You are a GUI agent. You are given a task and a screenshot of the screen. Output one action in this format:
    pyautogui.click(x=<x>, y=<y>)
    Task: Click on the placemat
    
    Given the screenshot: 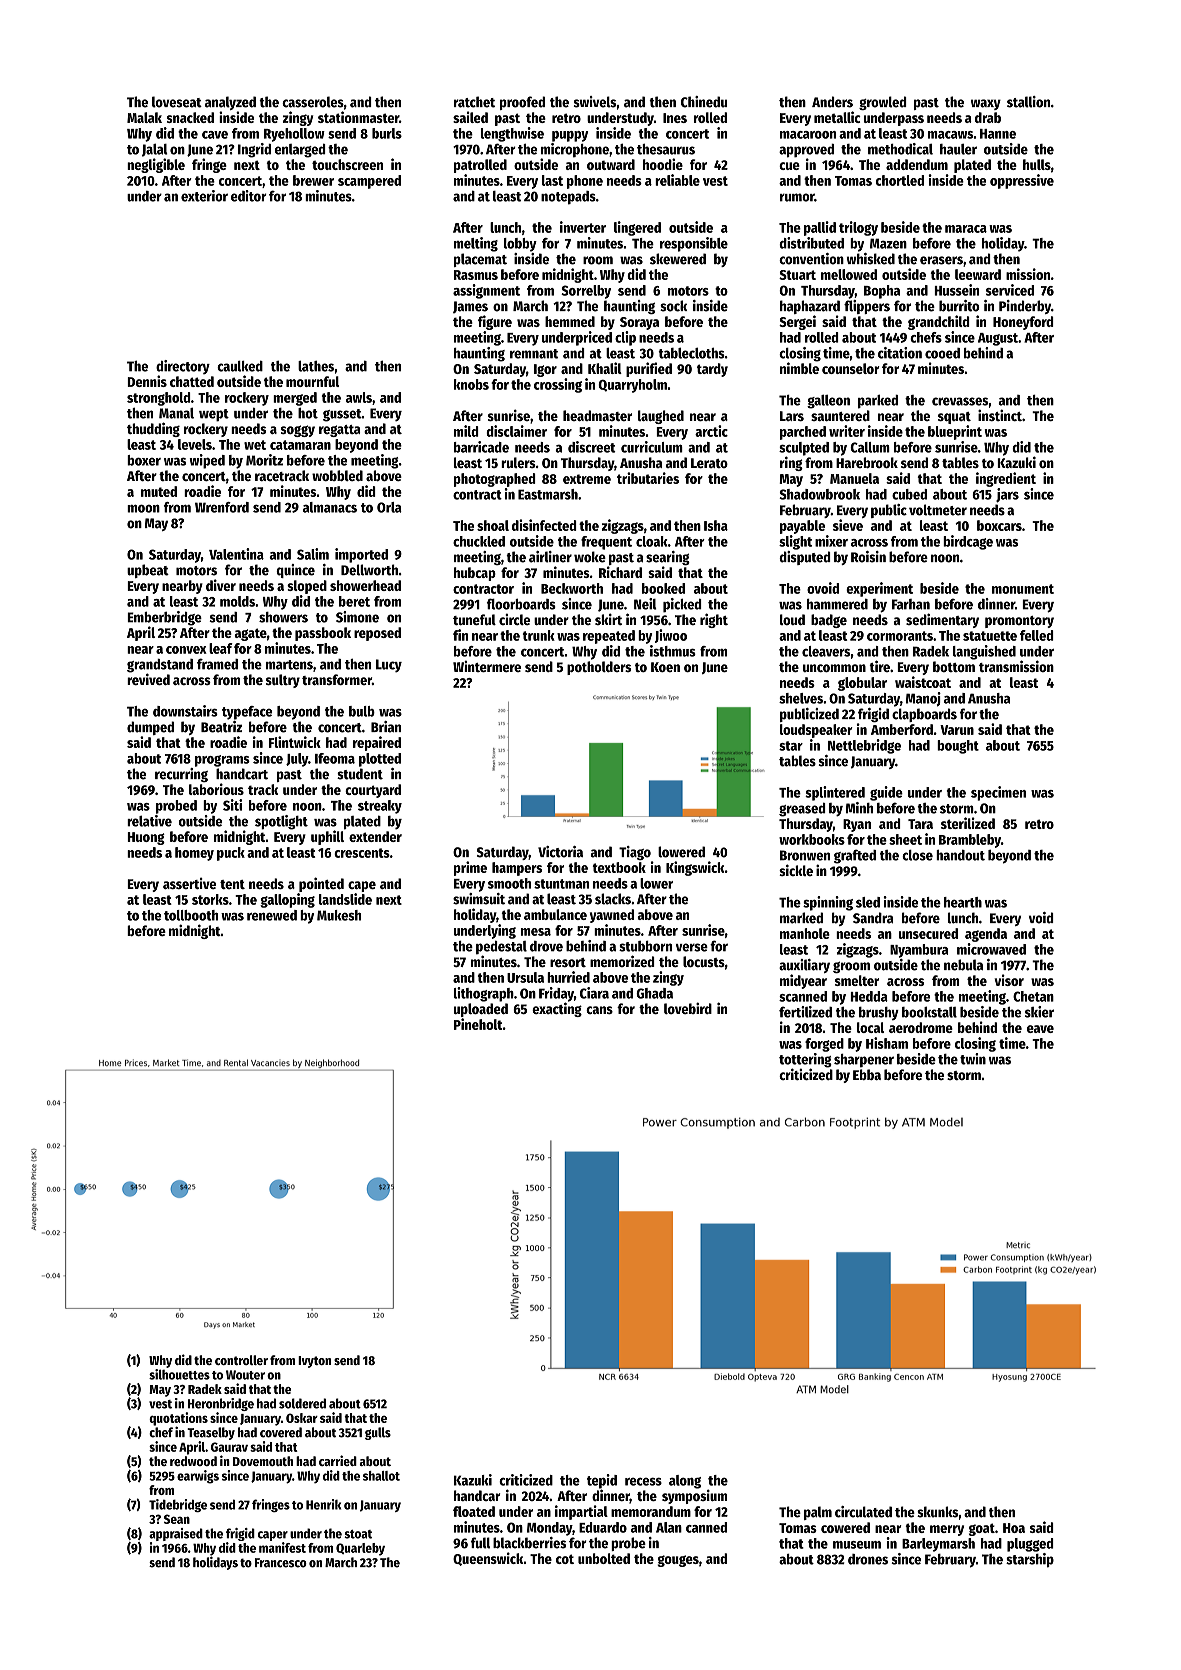 What is the action you would take?
    pyautogui.click(x=480, y=260)
